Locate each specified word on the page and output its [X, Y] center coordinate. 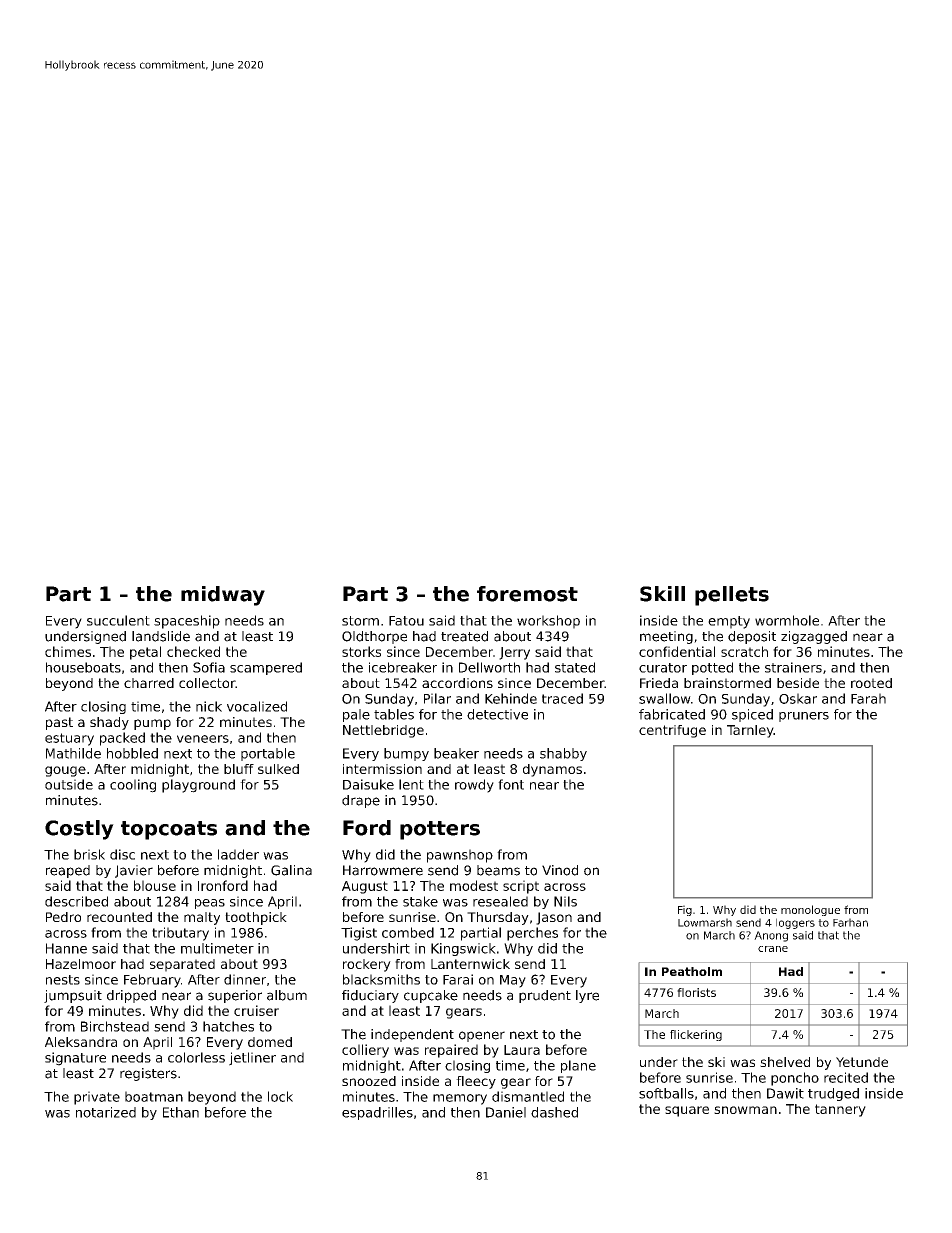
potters [440, 830]
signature [75, 1059]
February [152, 981]
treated [464, 636]
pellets [732, 596]
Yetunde [862, 1062]
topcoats [169, 830]
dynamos [552, 770]
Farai [458, 979]
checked [193, 651]
